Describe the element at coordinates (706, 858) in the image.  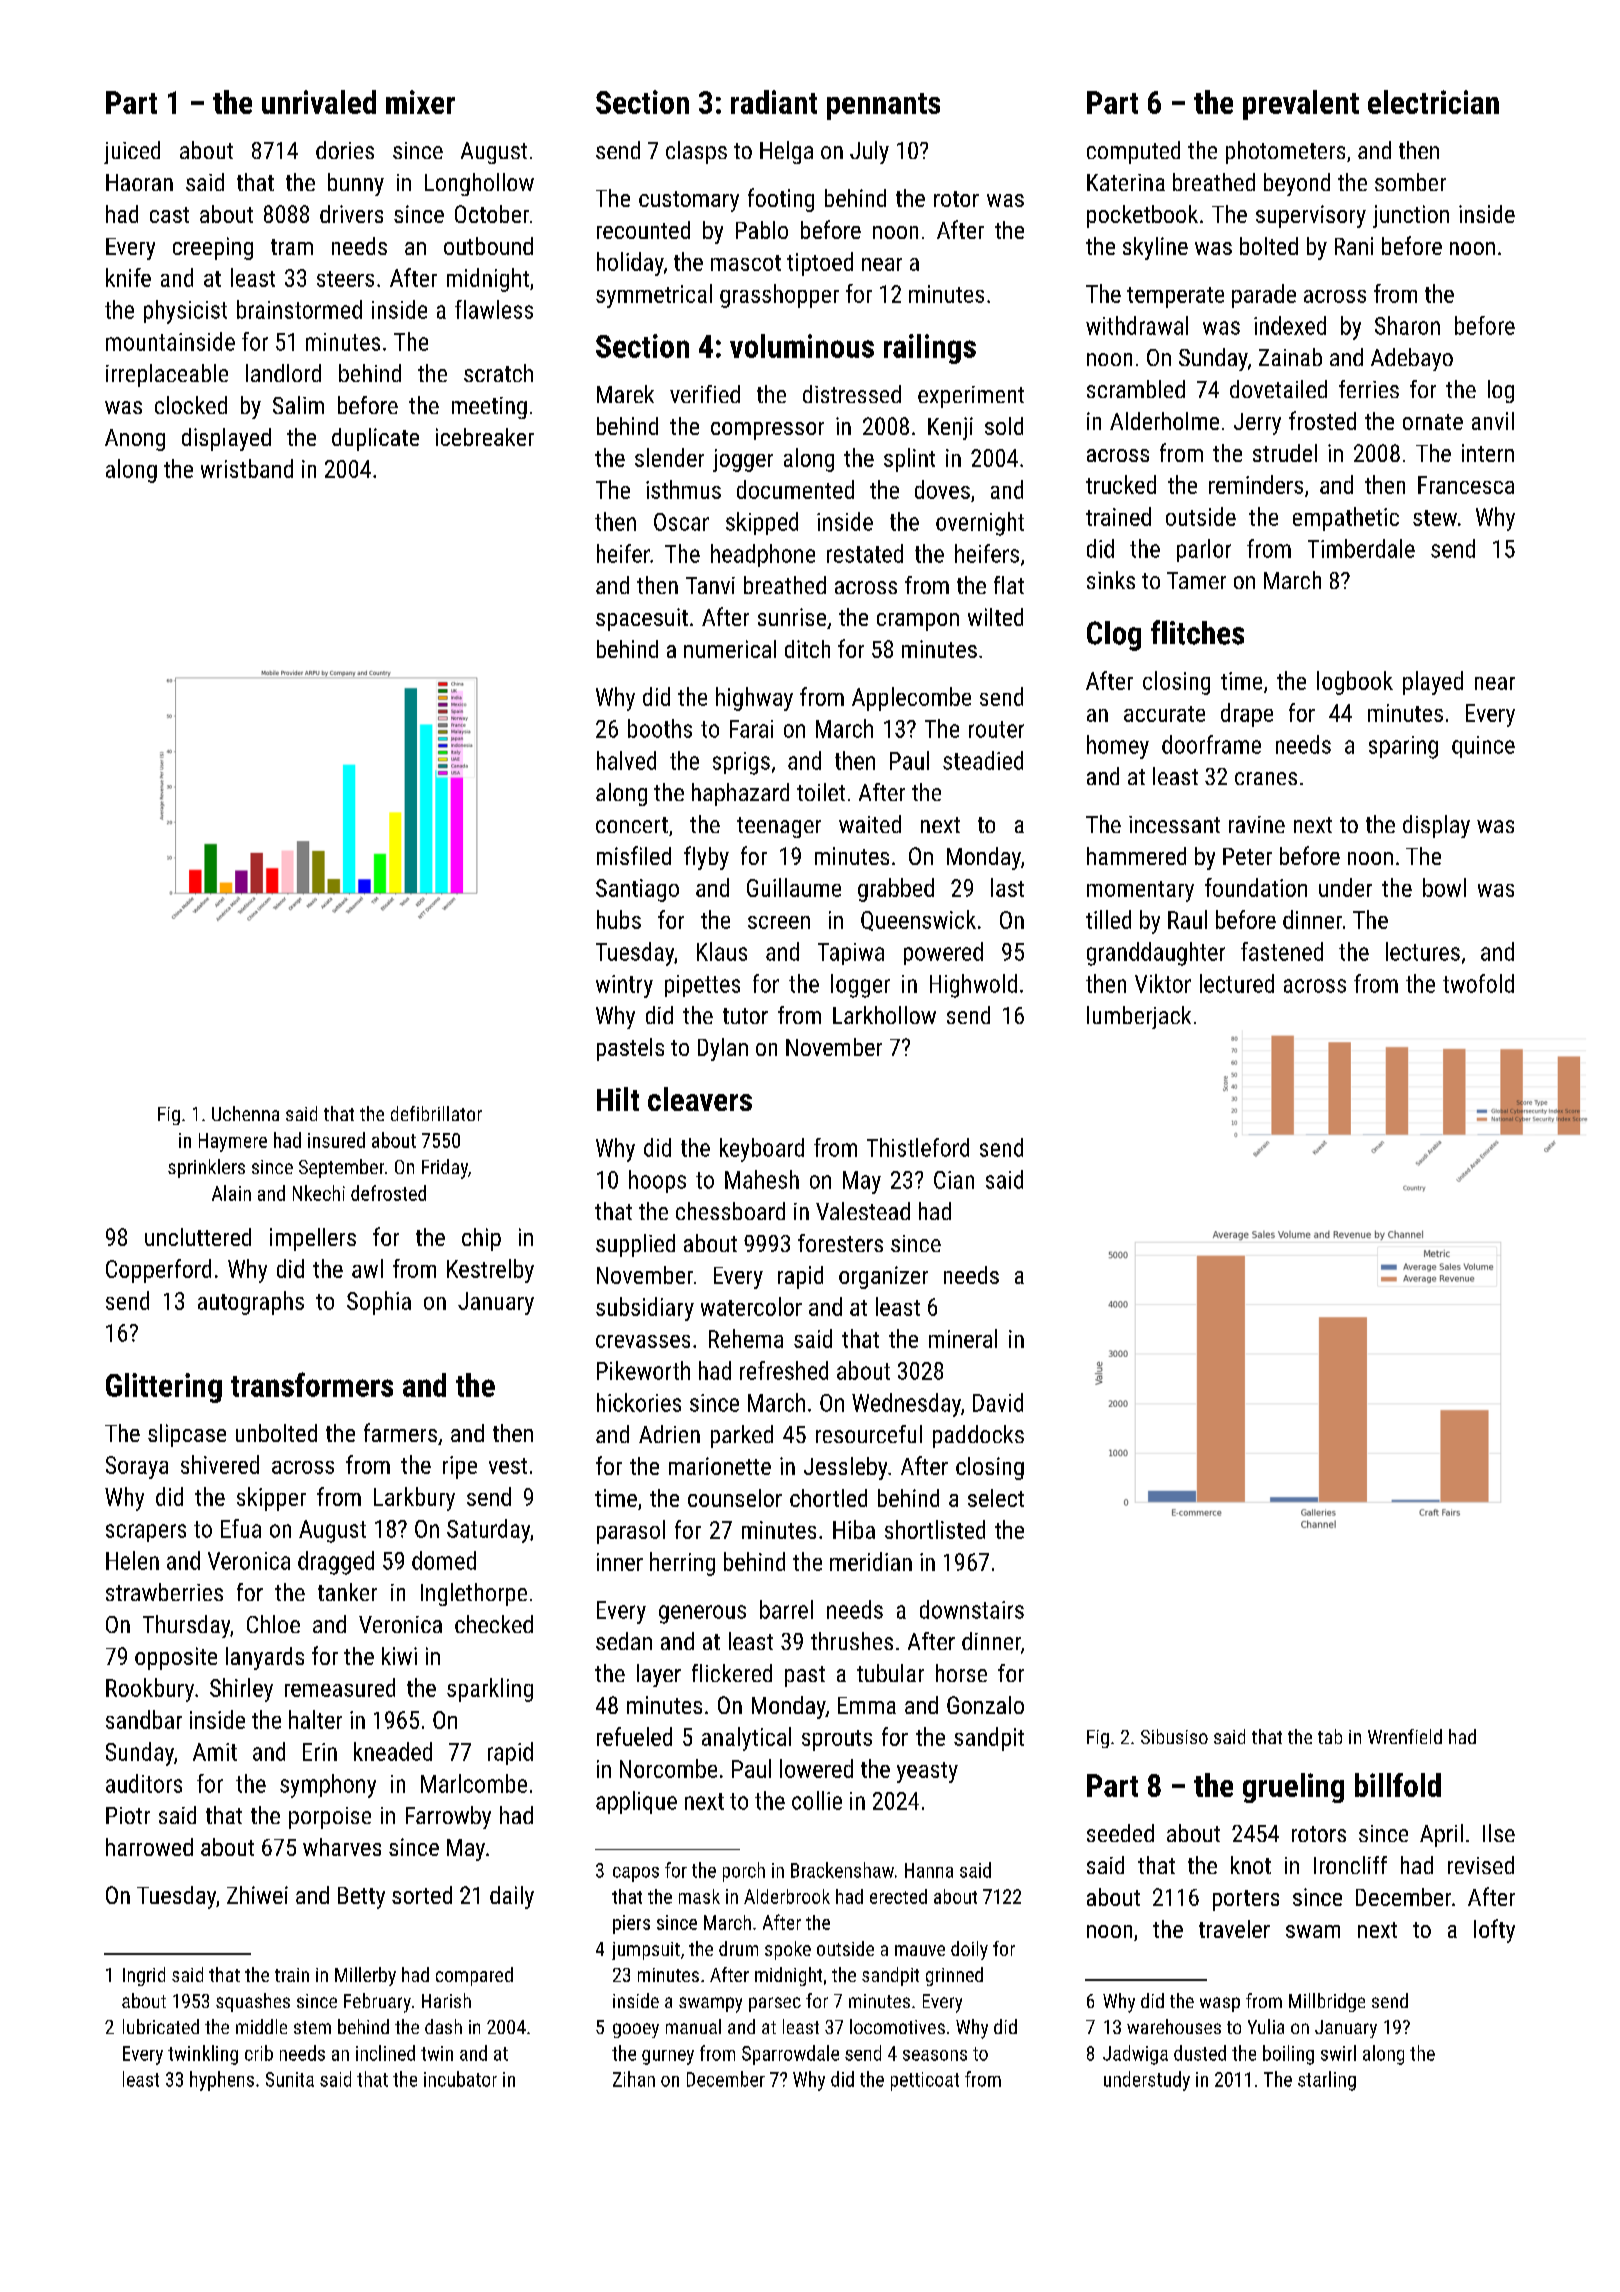
I see `flyby` at that location.
